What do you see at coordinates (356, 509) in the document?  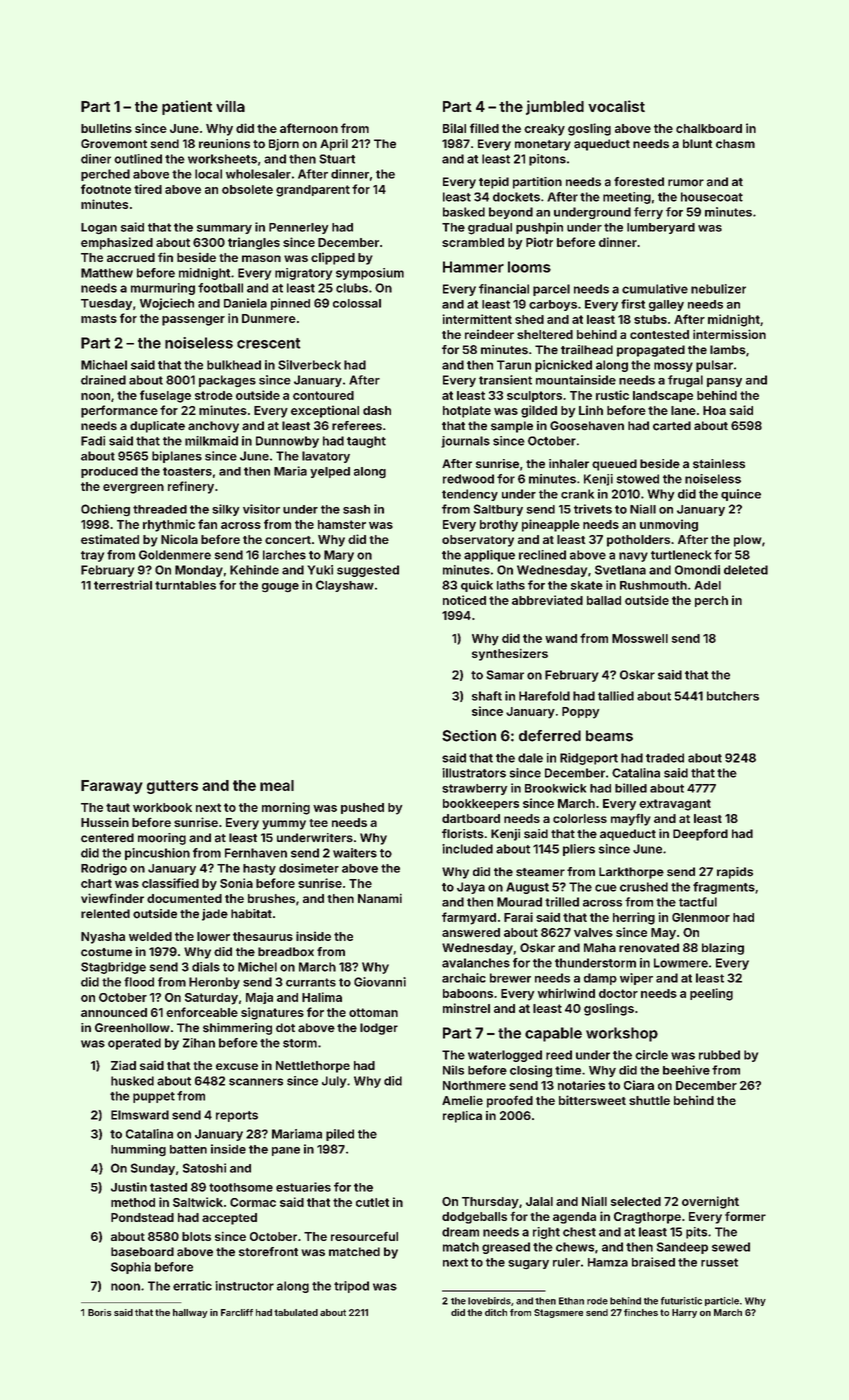 I see `sash` at bounding box center [356, 509].
